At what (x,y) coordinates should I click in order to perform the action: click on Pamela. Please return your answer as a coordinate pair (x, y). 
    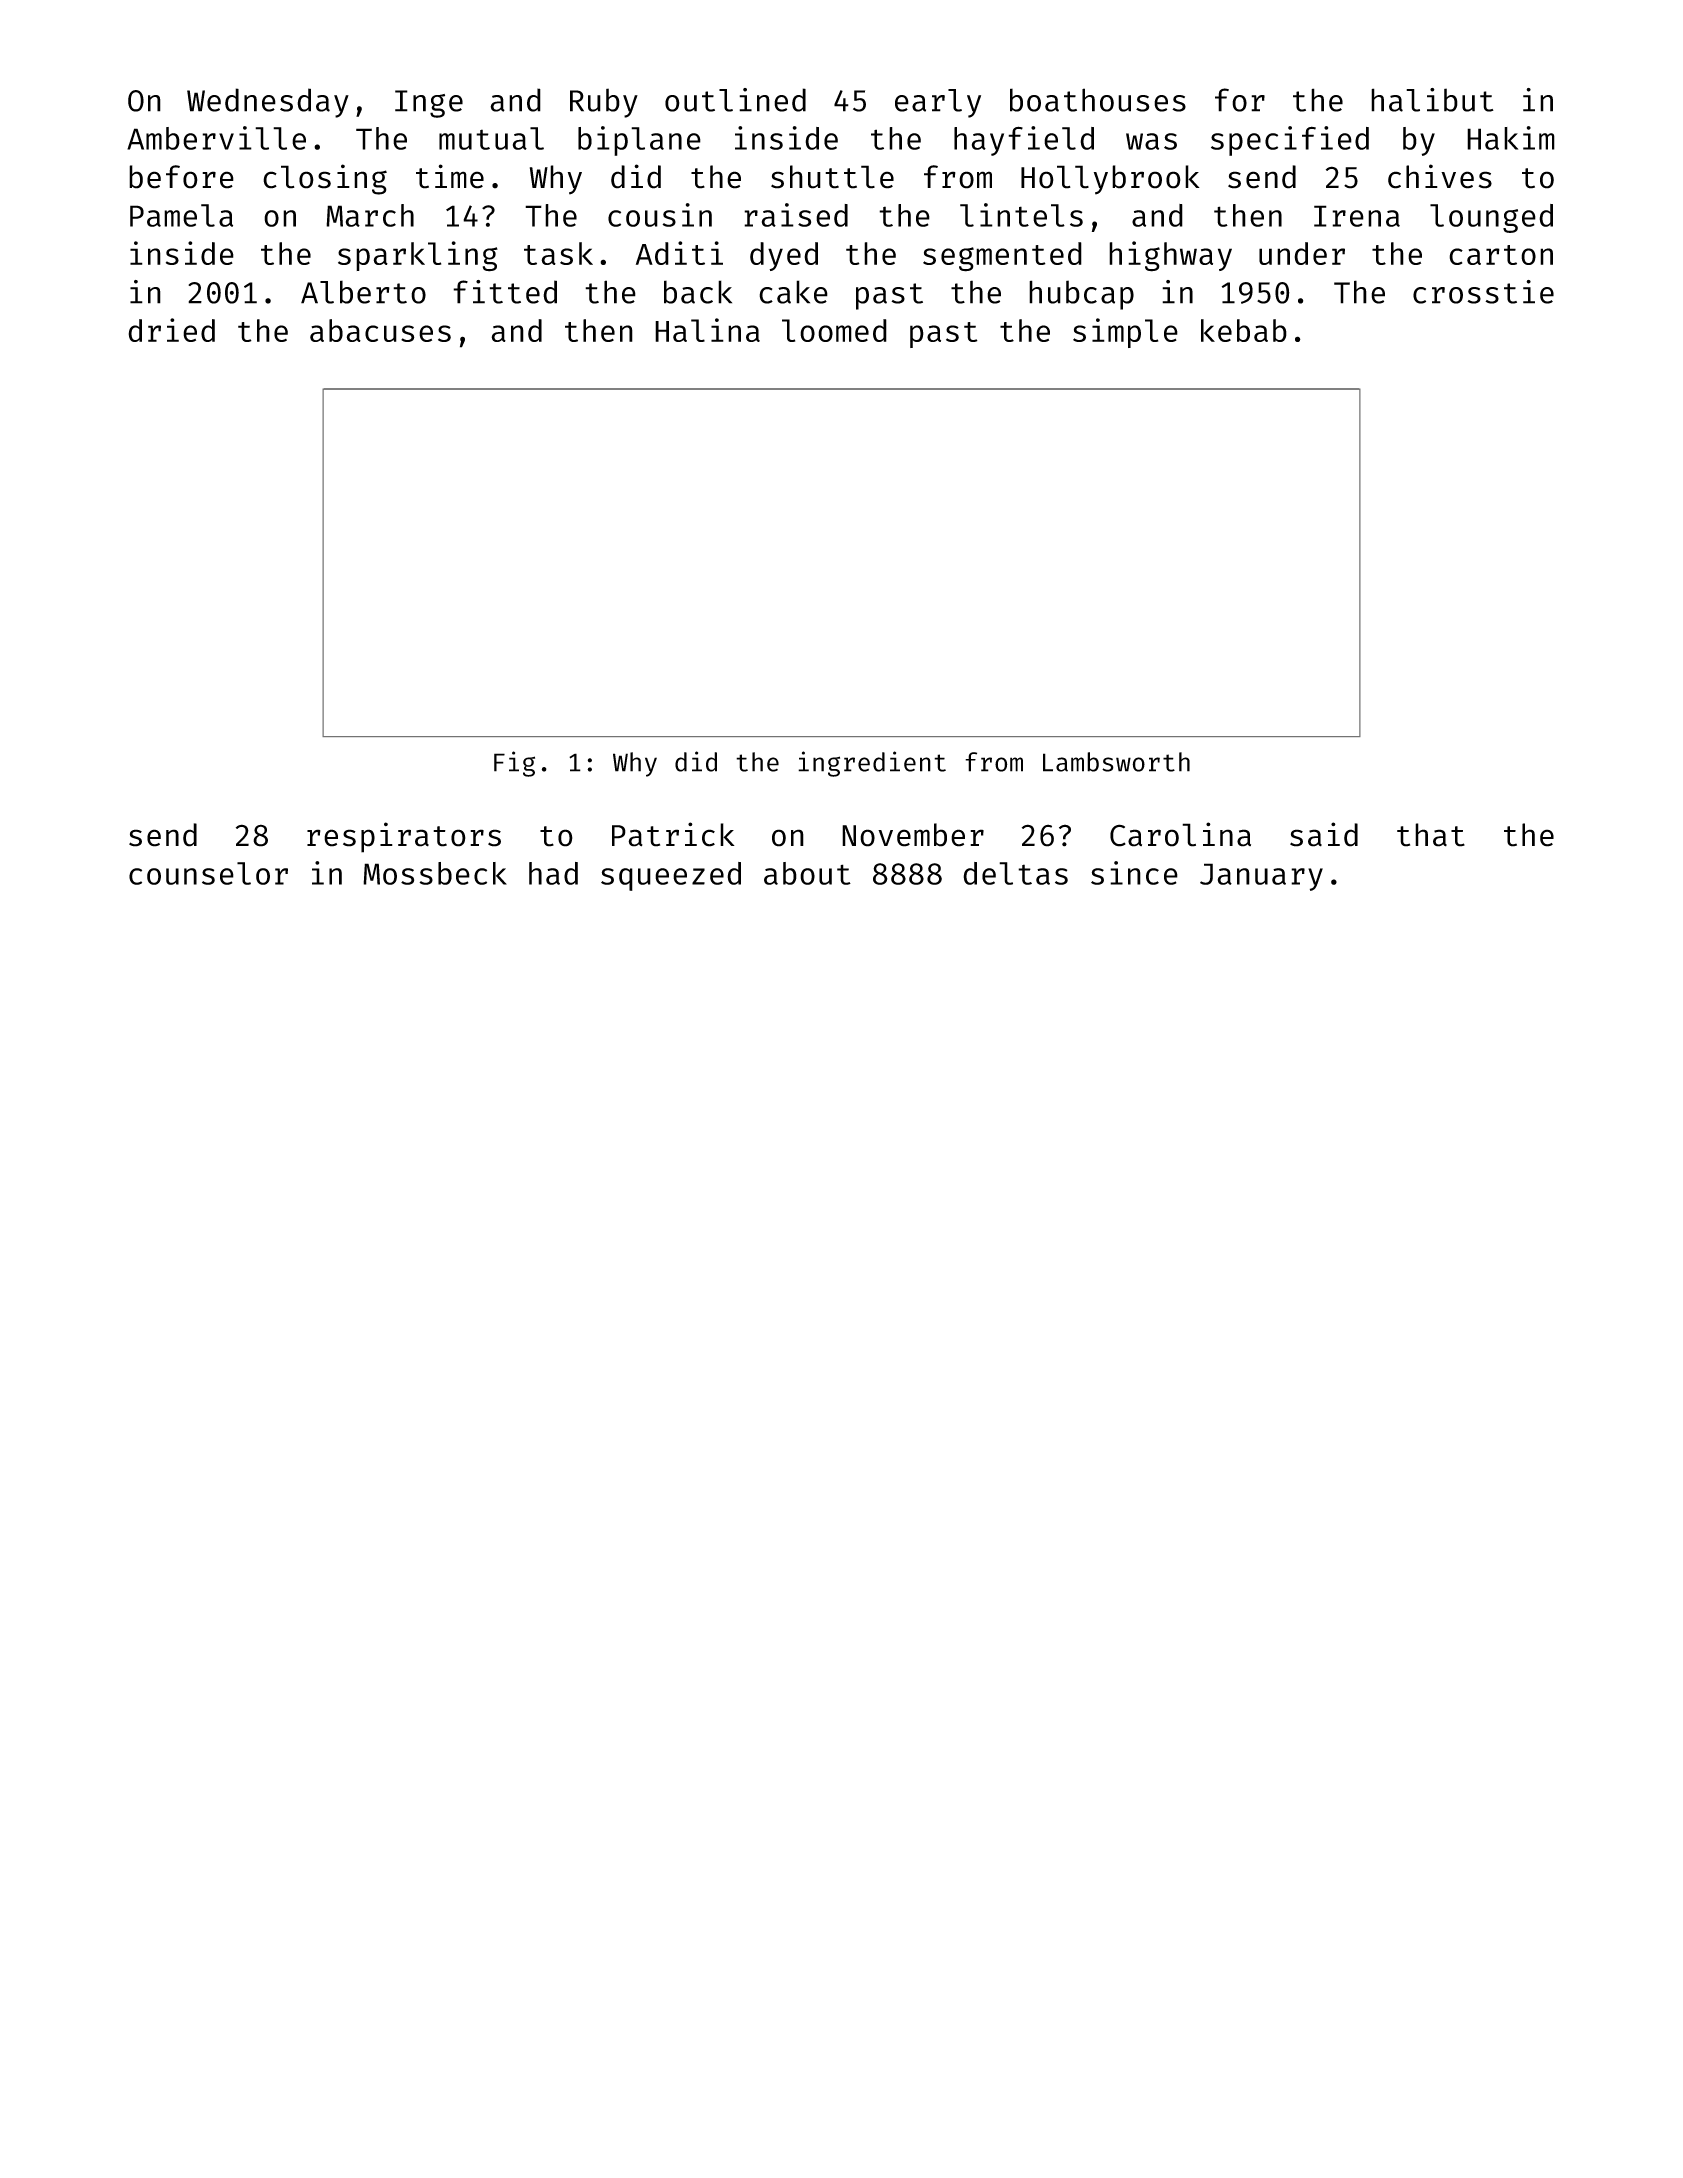
    Looking at the image, I should click on (181, 215).
